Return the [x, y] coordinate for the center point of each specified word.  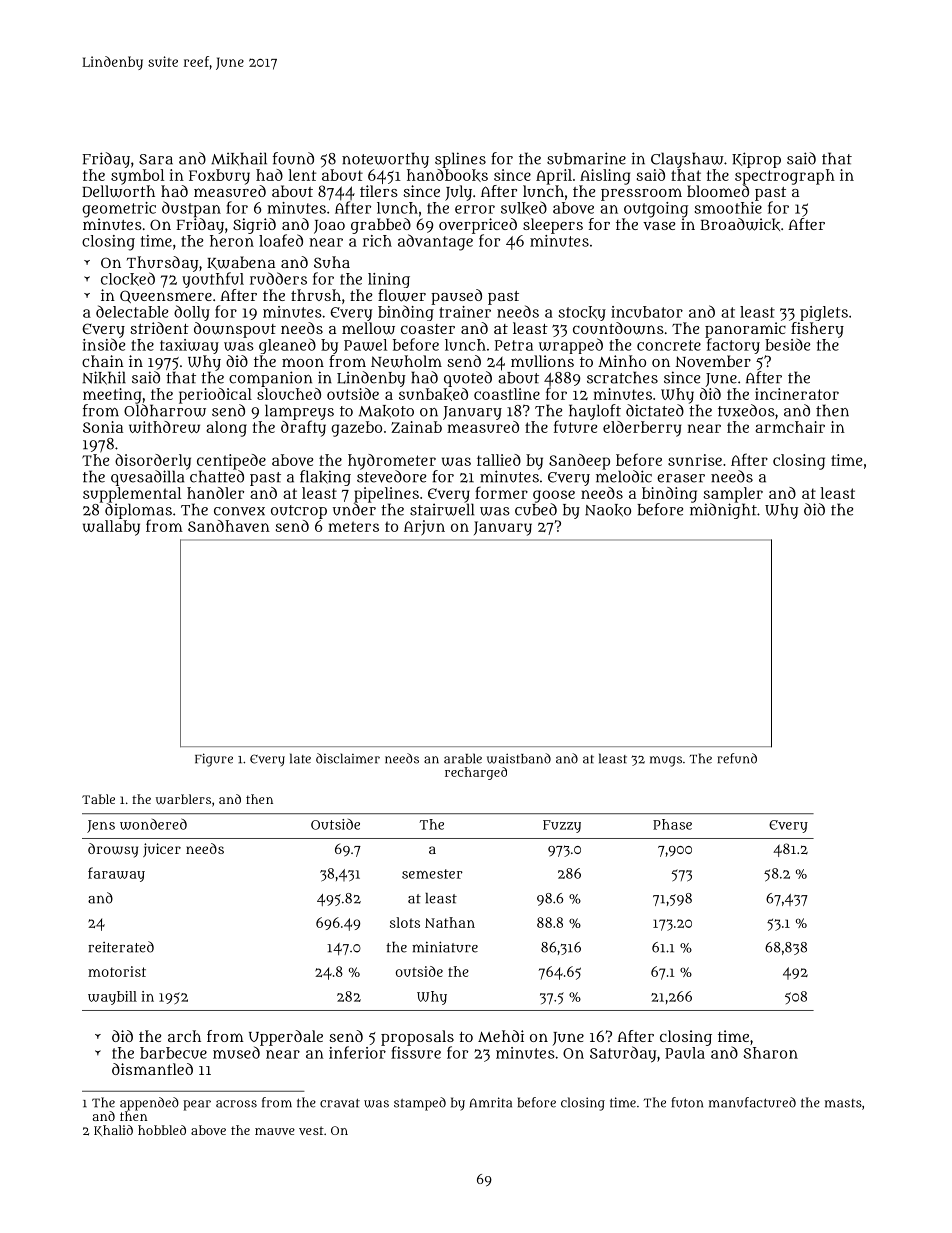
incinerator [797, 394]
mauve [275, 1131]
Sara [156, 159]
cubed [536, 509]
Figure [214, 760]
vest [311, 1130]
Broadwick [740, 224]
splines [460, 160]
